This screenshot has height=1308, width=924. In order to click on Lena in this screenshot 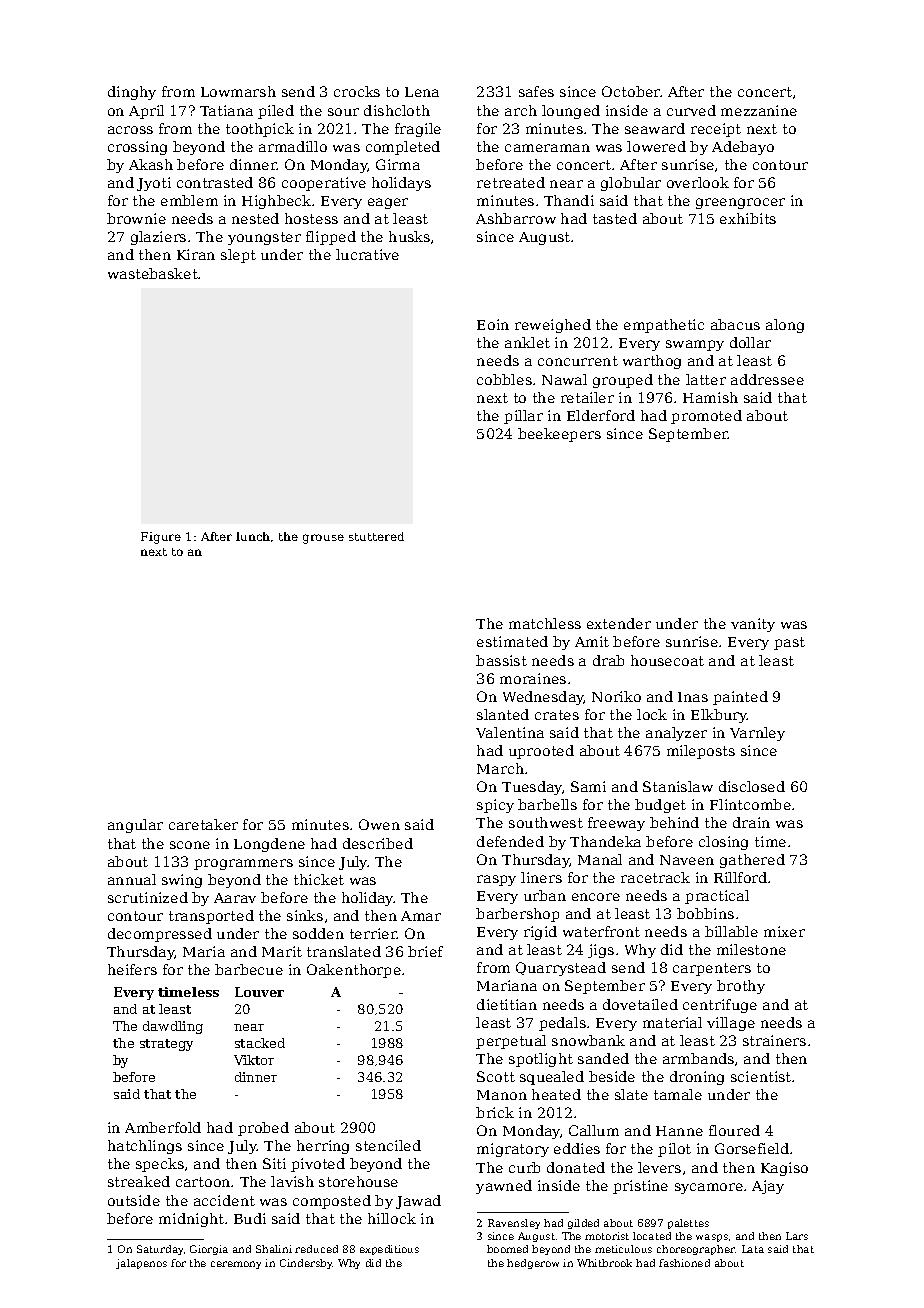, I will do `click(422, 92)`.
